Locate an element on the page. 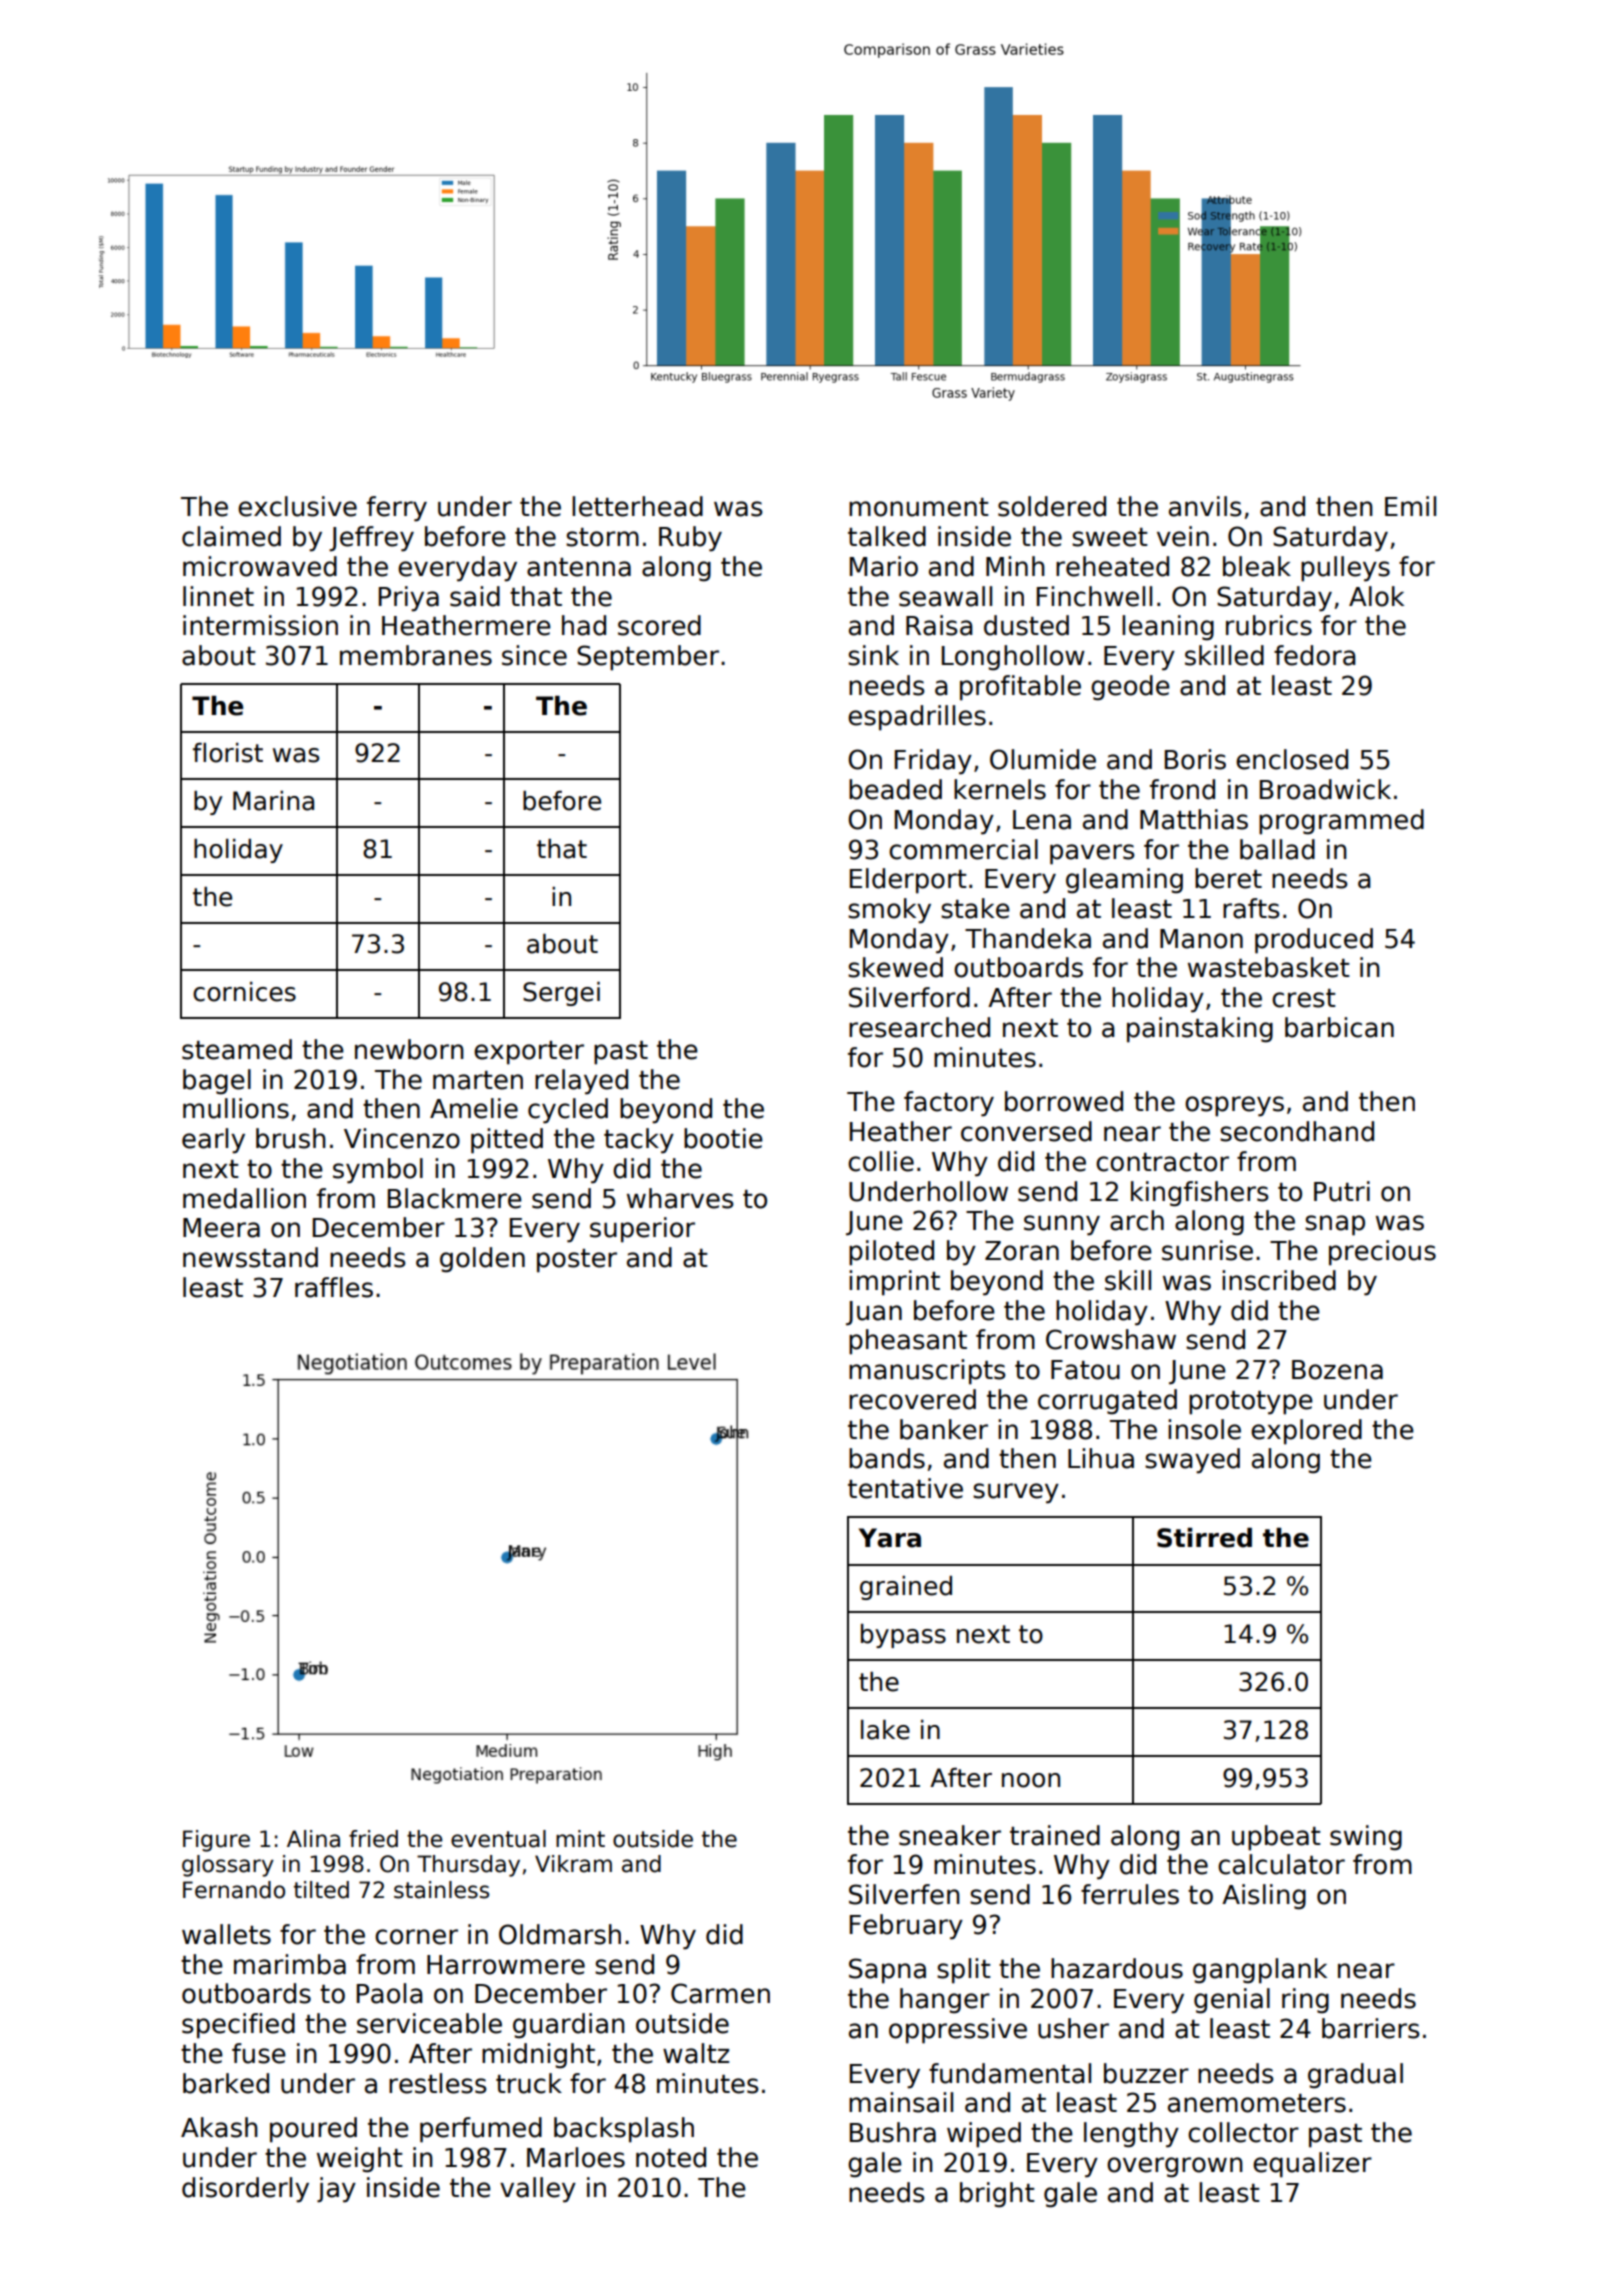 This page has height=2292, width=1620. ferry is located at coordinates (397, 509).
